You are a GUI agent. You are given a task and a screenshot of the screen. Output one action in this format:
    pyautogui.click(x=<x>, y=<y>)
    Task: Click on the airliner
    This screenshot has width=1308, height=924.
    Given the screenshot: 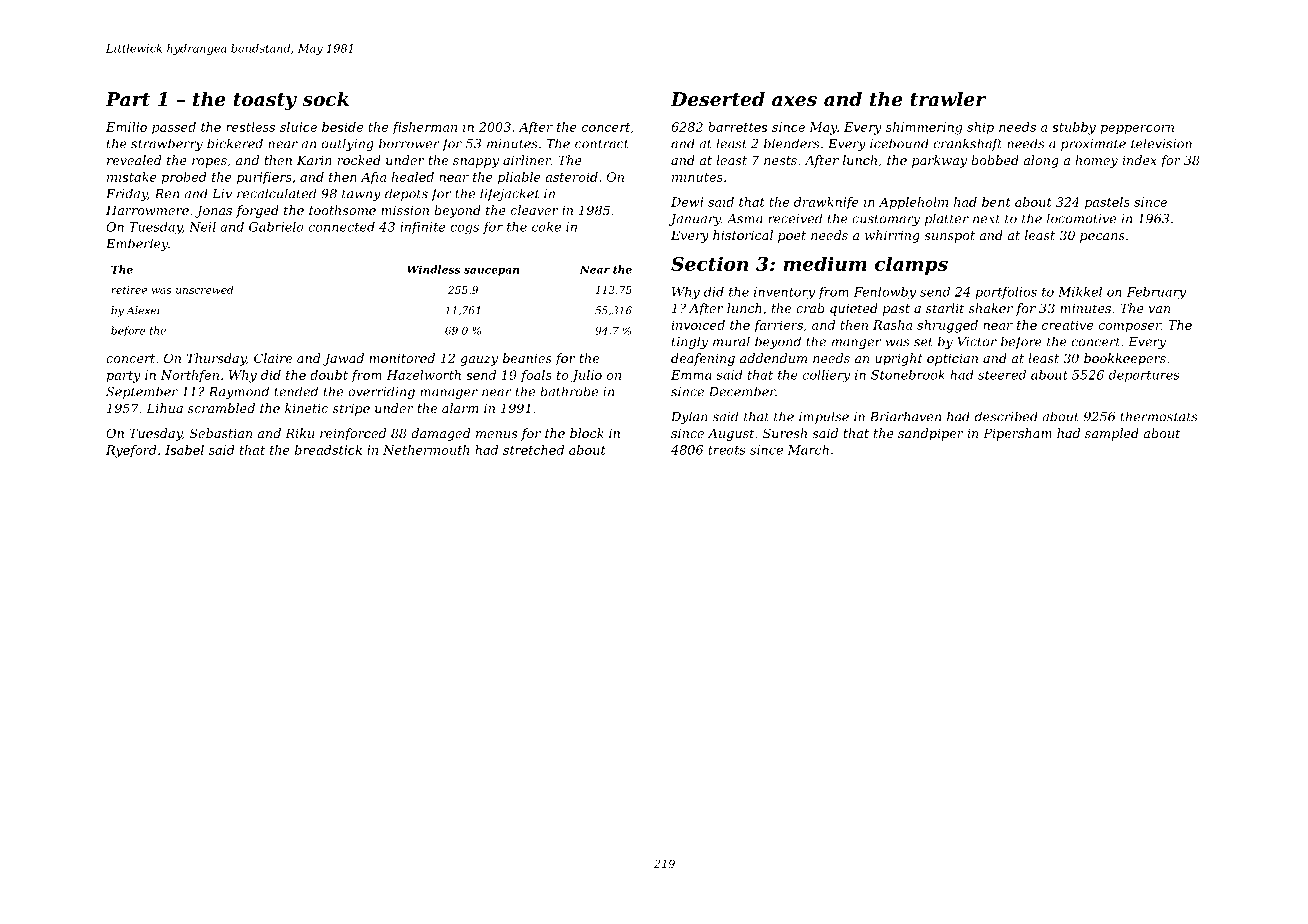 What is the action you would take?
    pyautogui.click(x=527, y=160)
